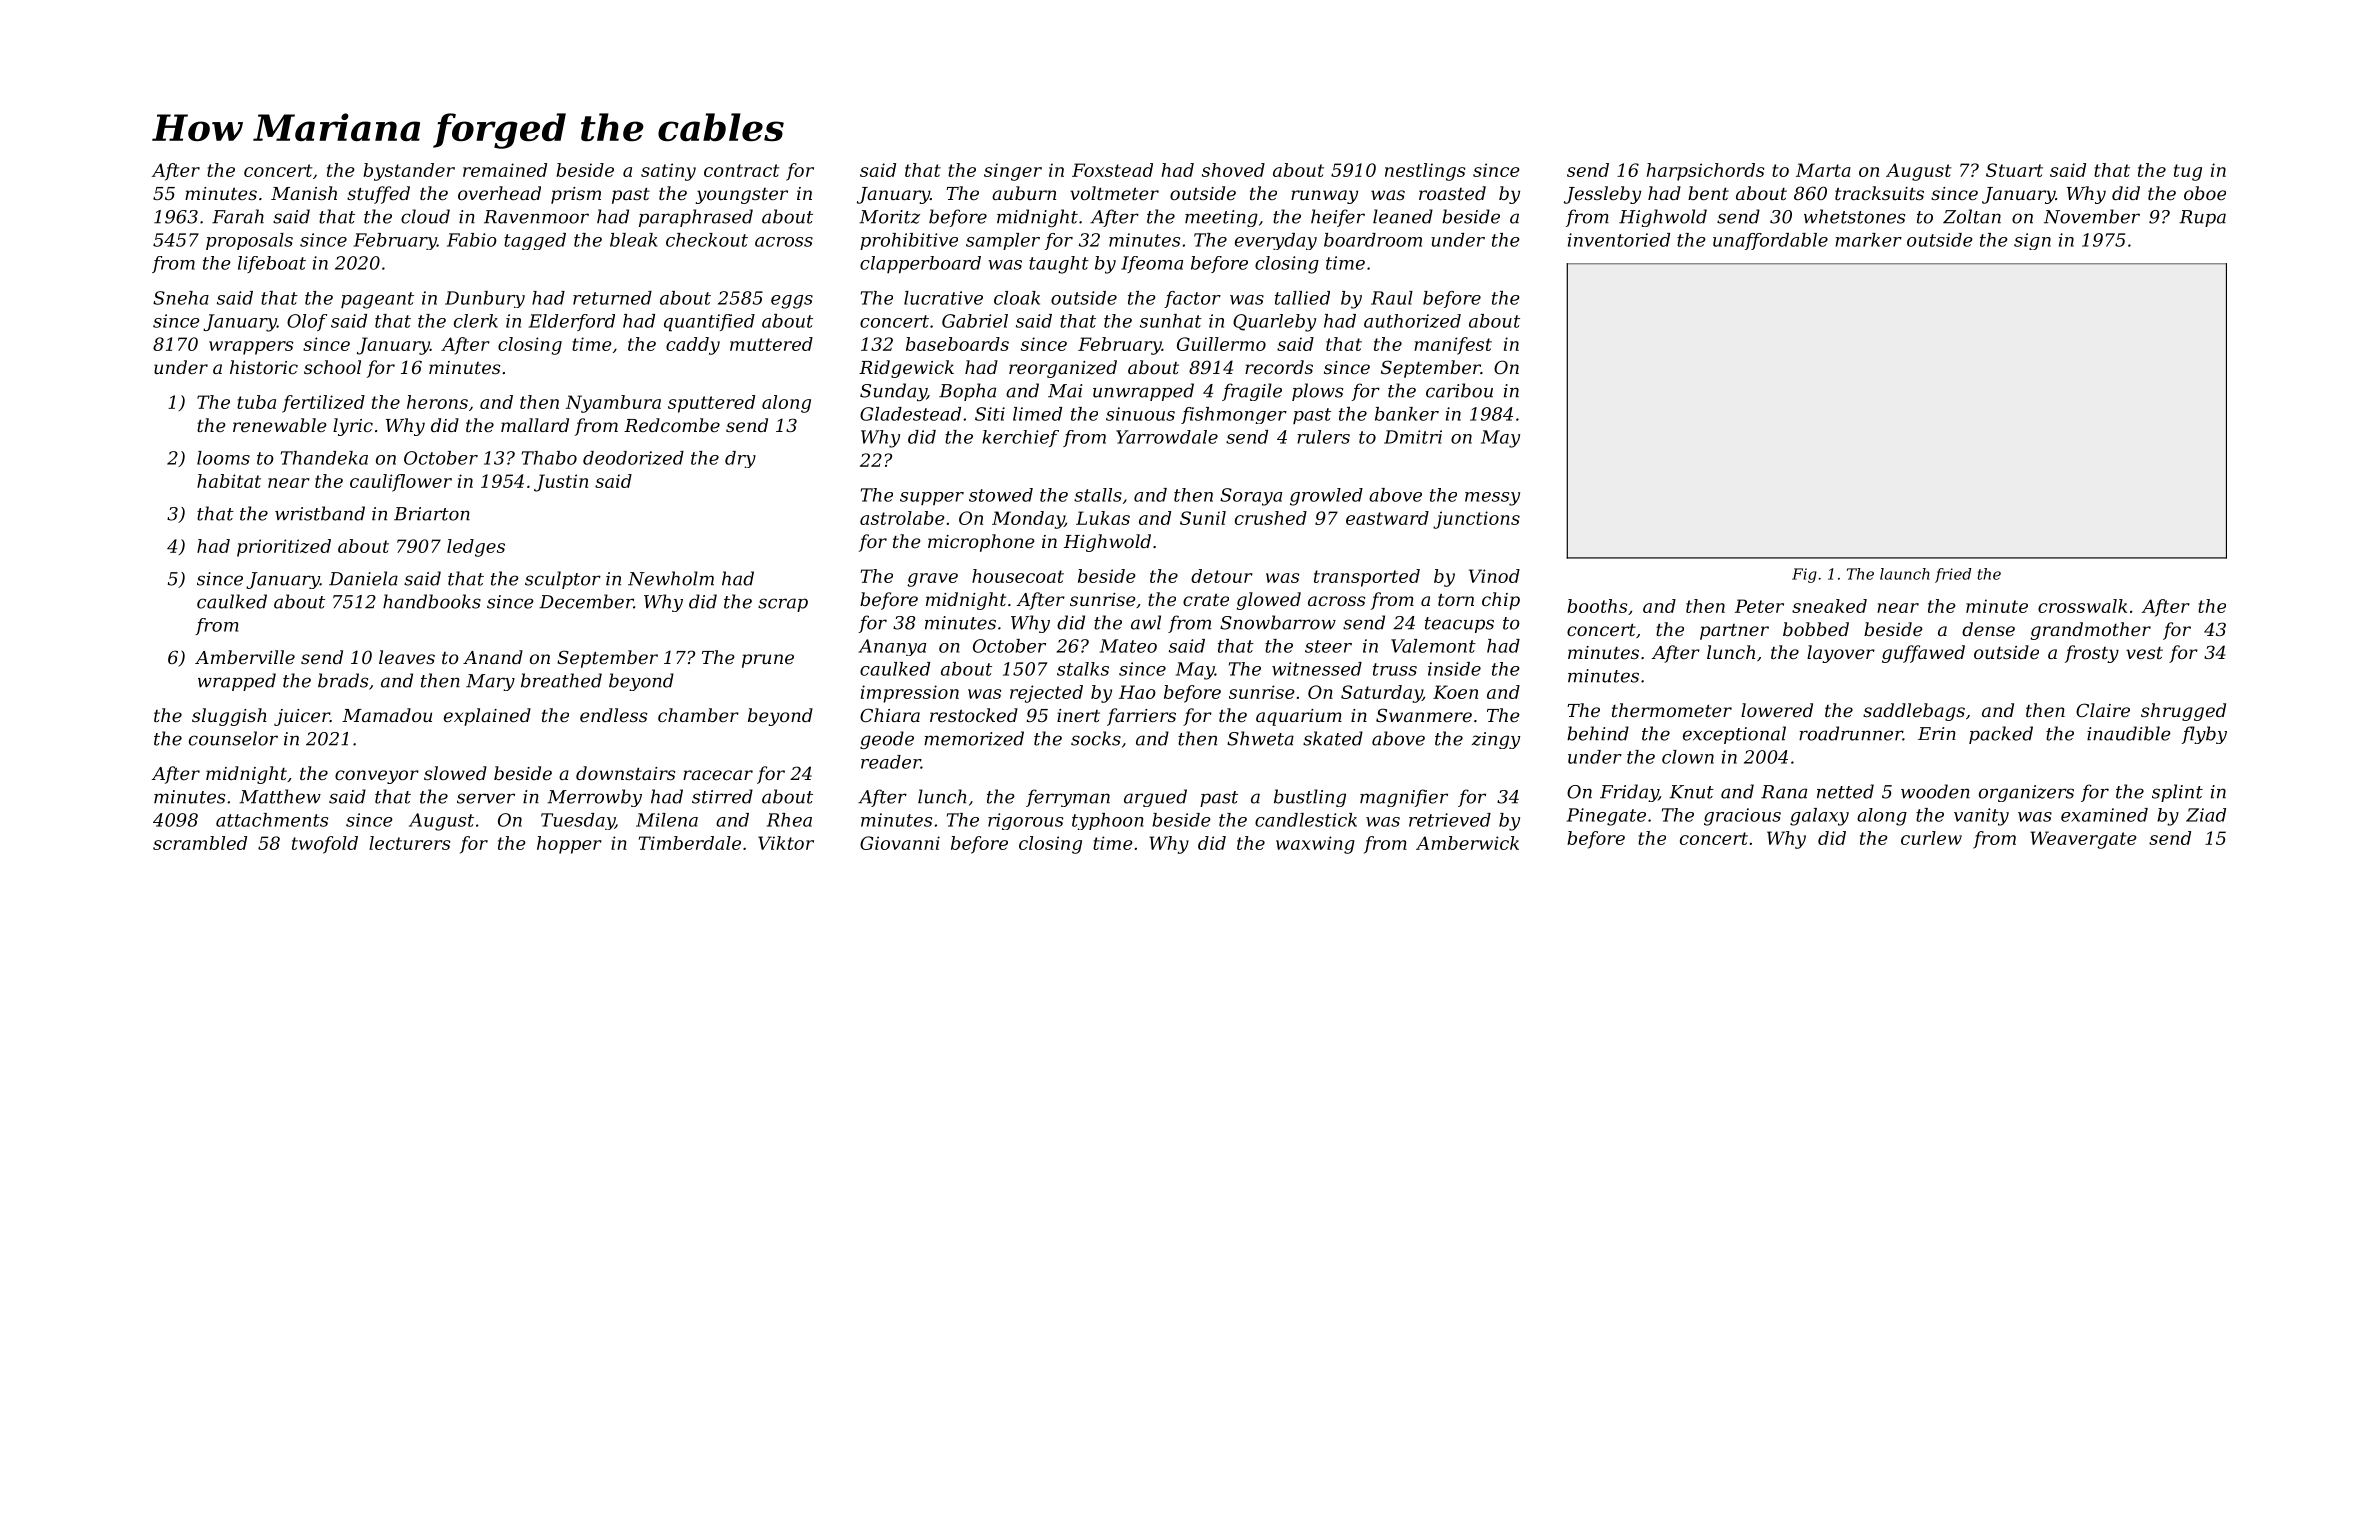 The width and height of the screenshot is (2380, 1540). I want to click on factor, so click(1192, 299).
